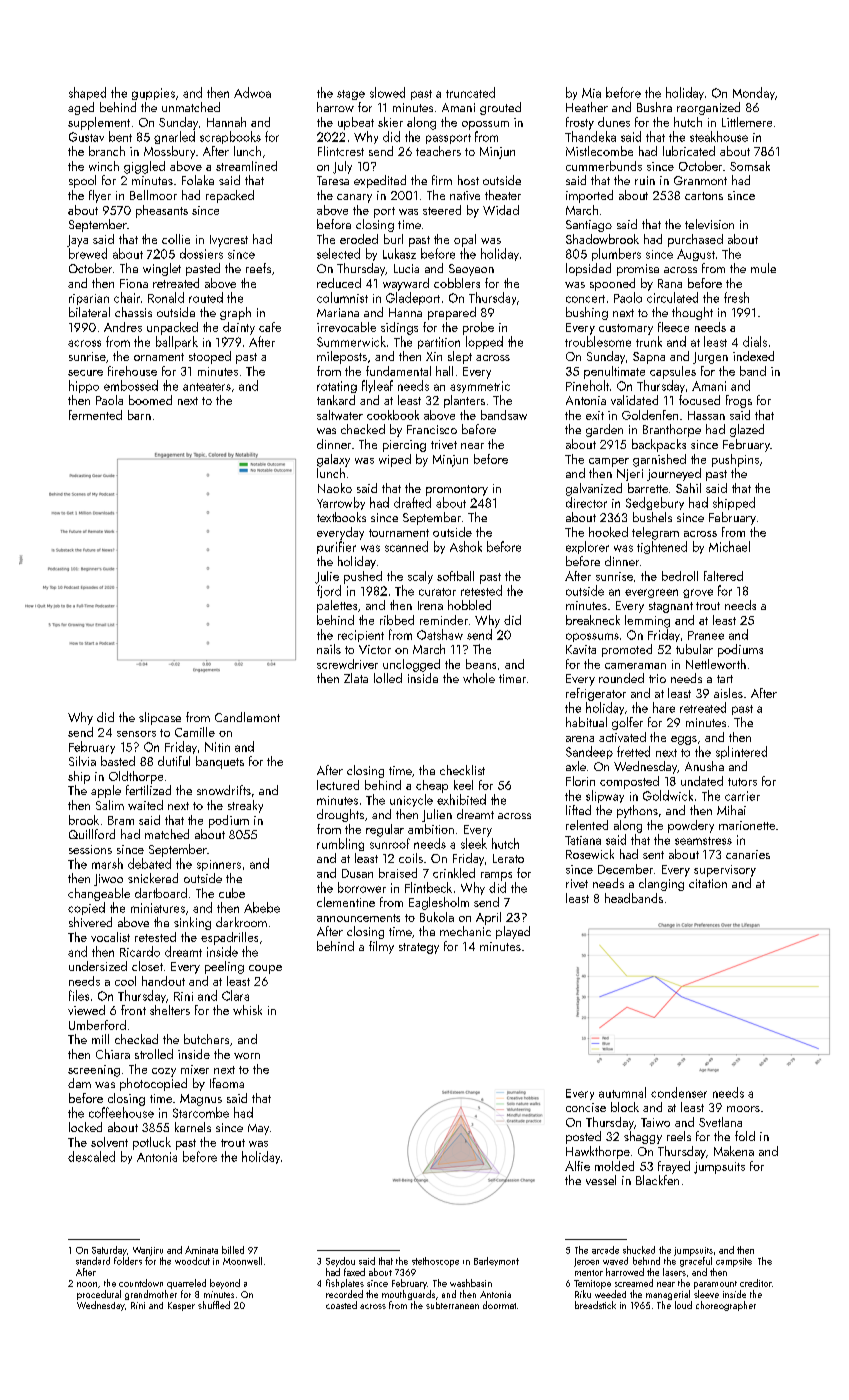 The width and height of the screenshot is (849, 1400). I want to click on winglet, so click(162, 269).
